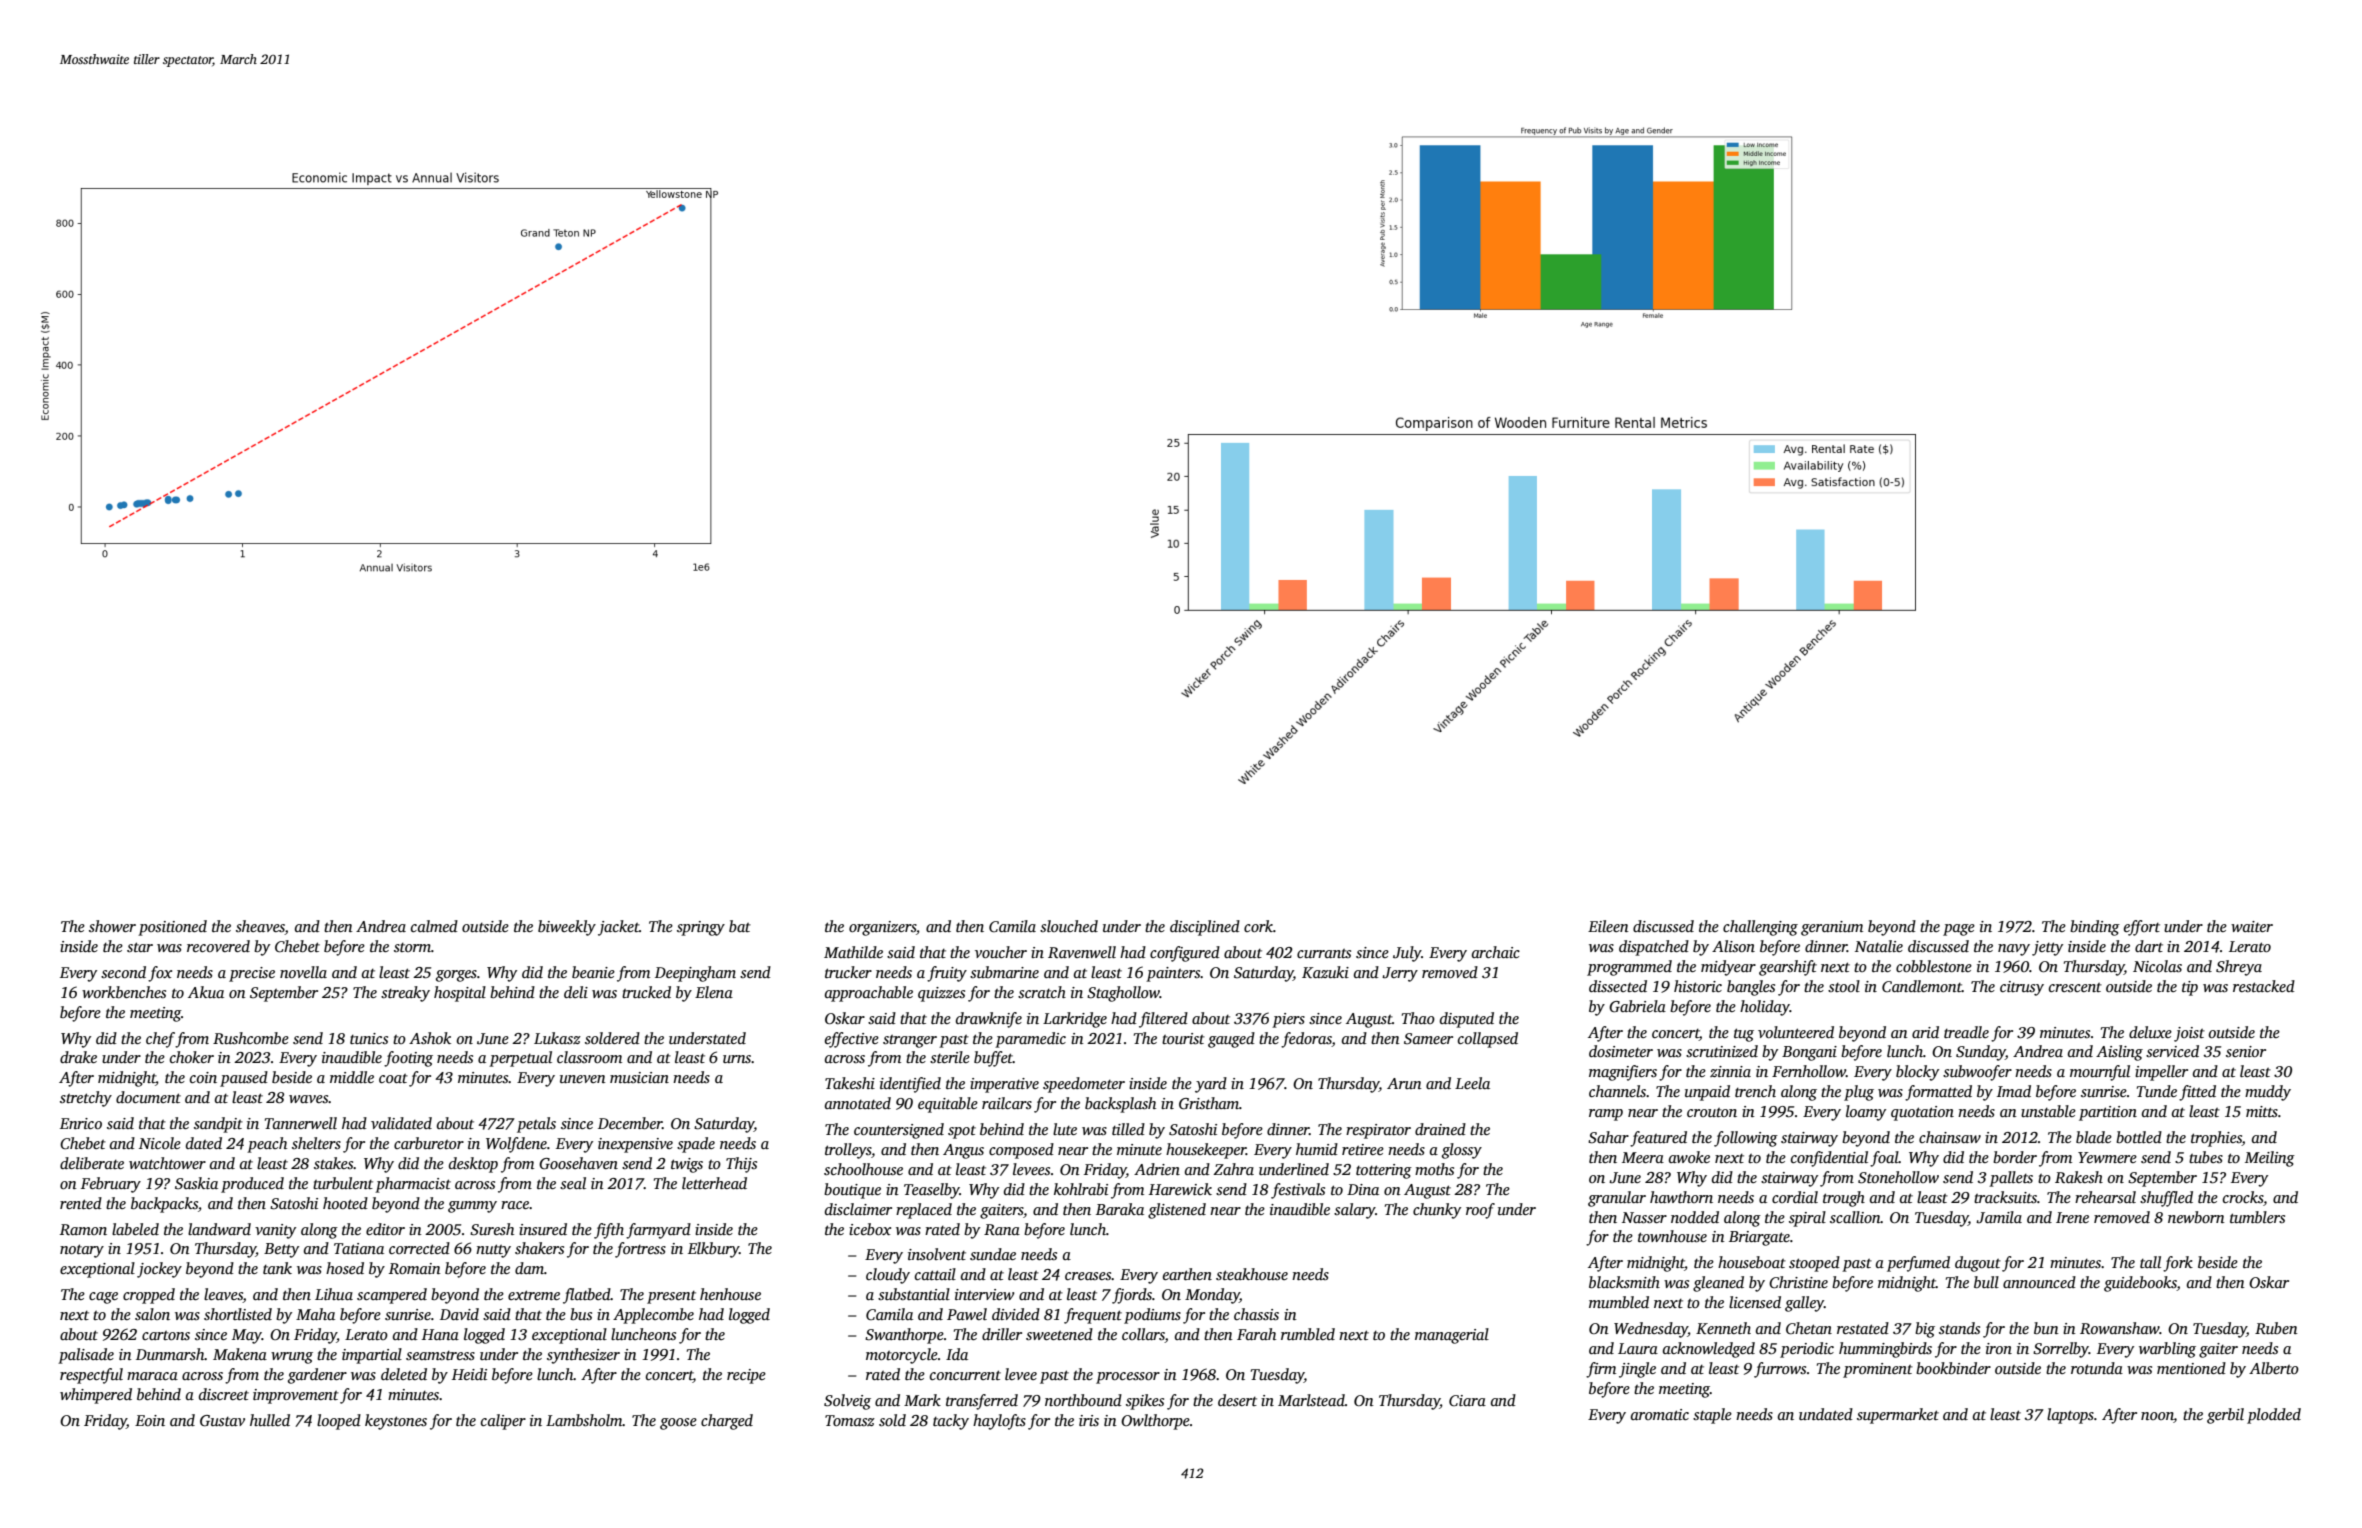 The width and height of the screenshot is (2362, 1528). I want to click on motorcycle, so click(902, 1356).
